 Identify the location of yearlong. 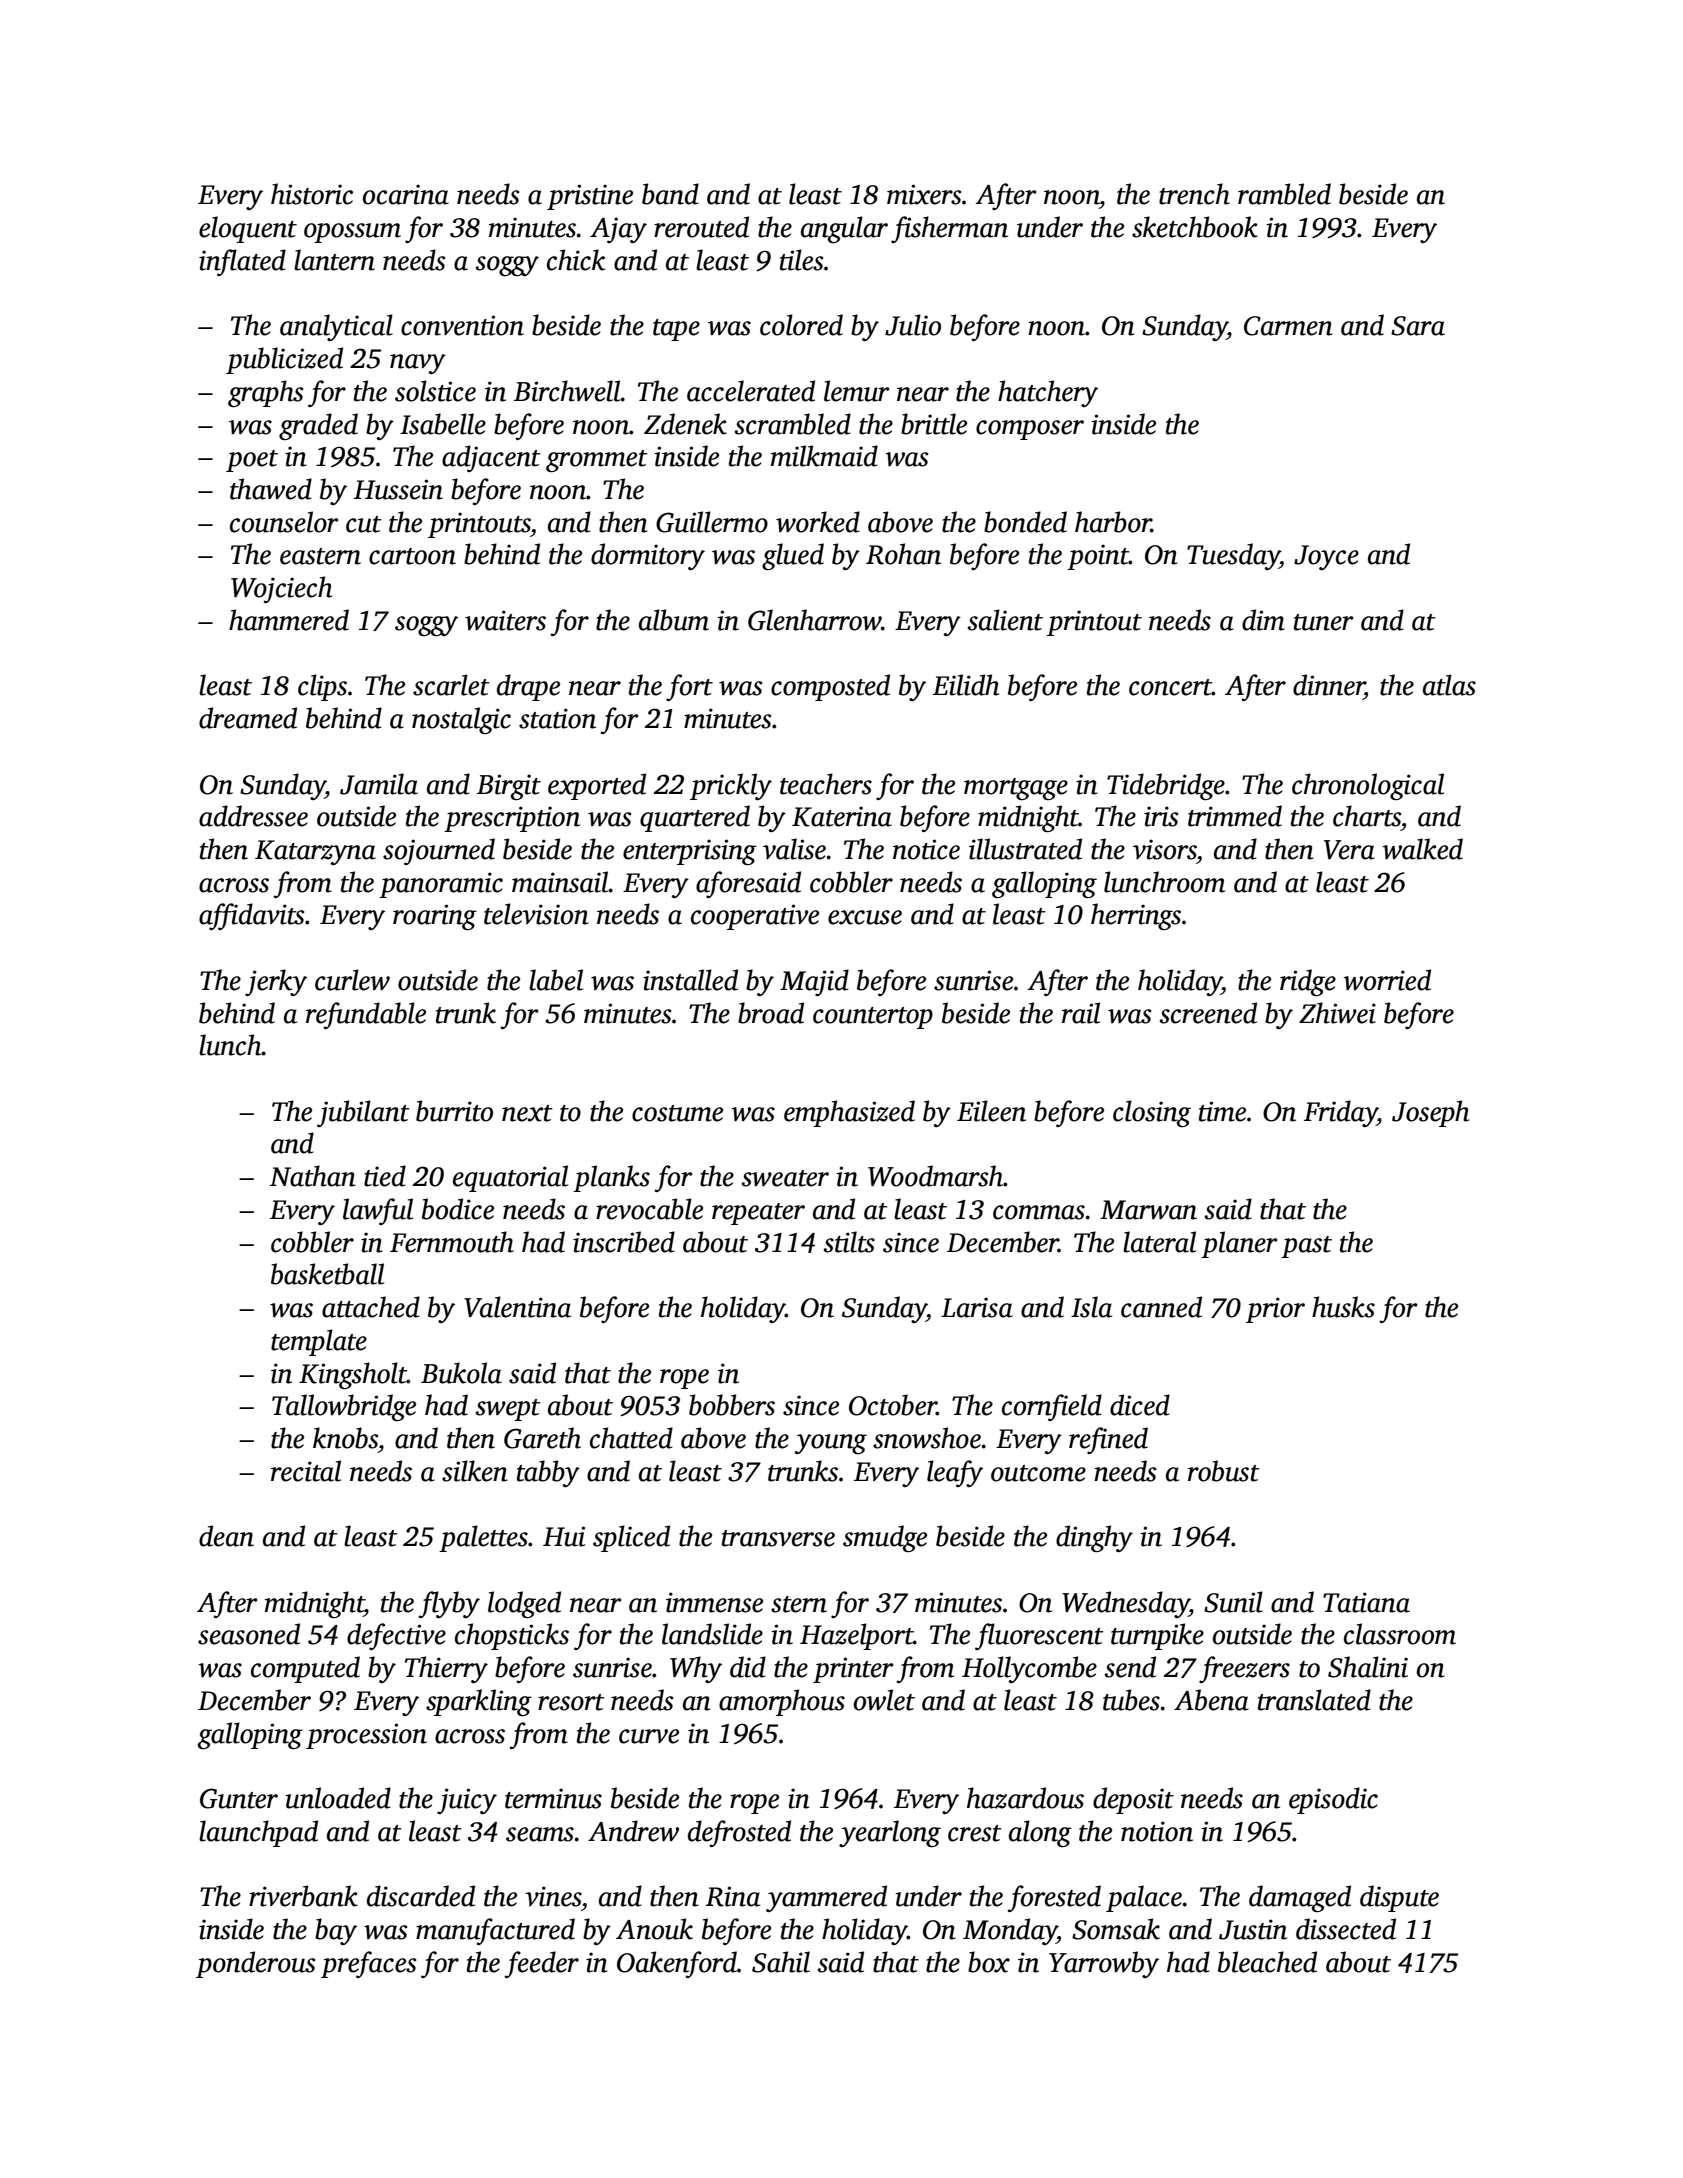
(890, 1833).
